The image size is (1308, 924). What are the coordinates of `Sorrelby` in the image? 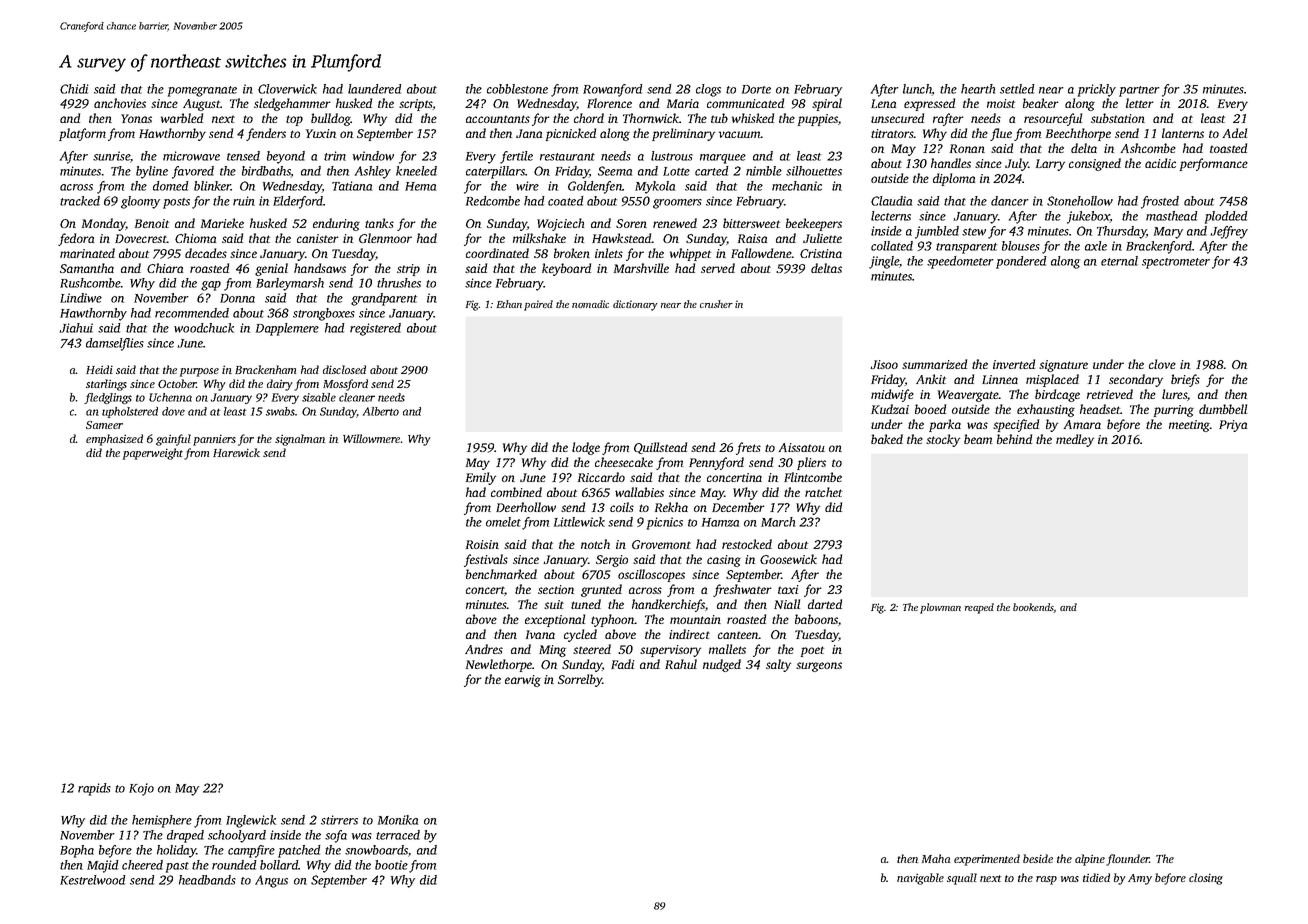 It's located at (580, 680).
